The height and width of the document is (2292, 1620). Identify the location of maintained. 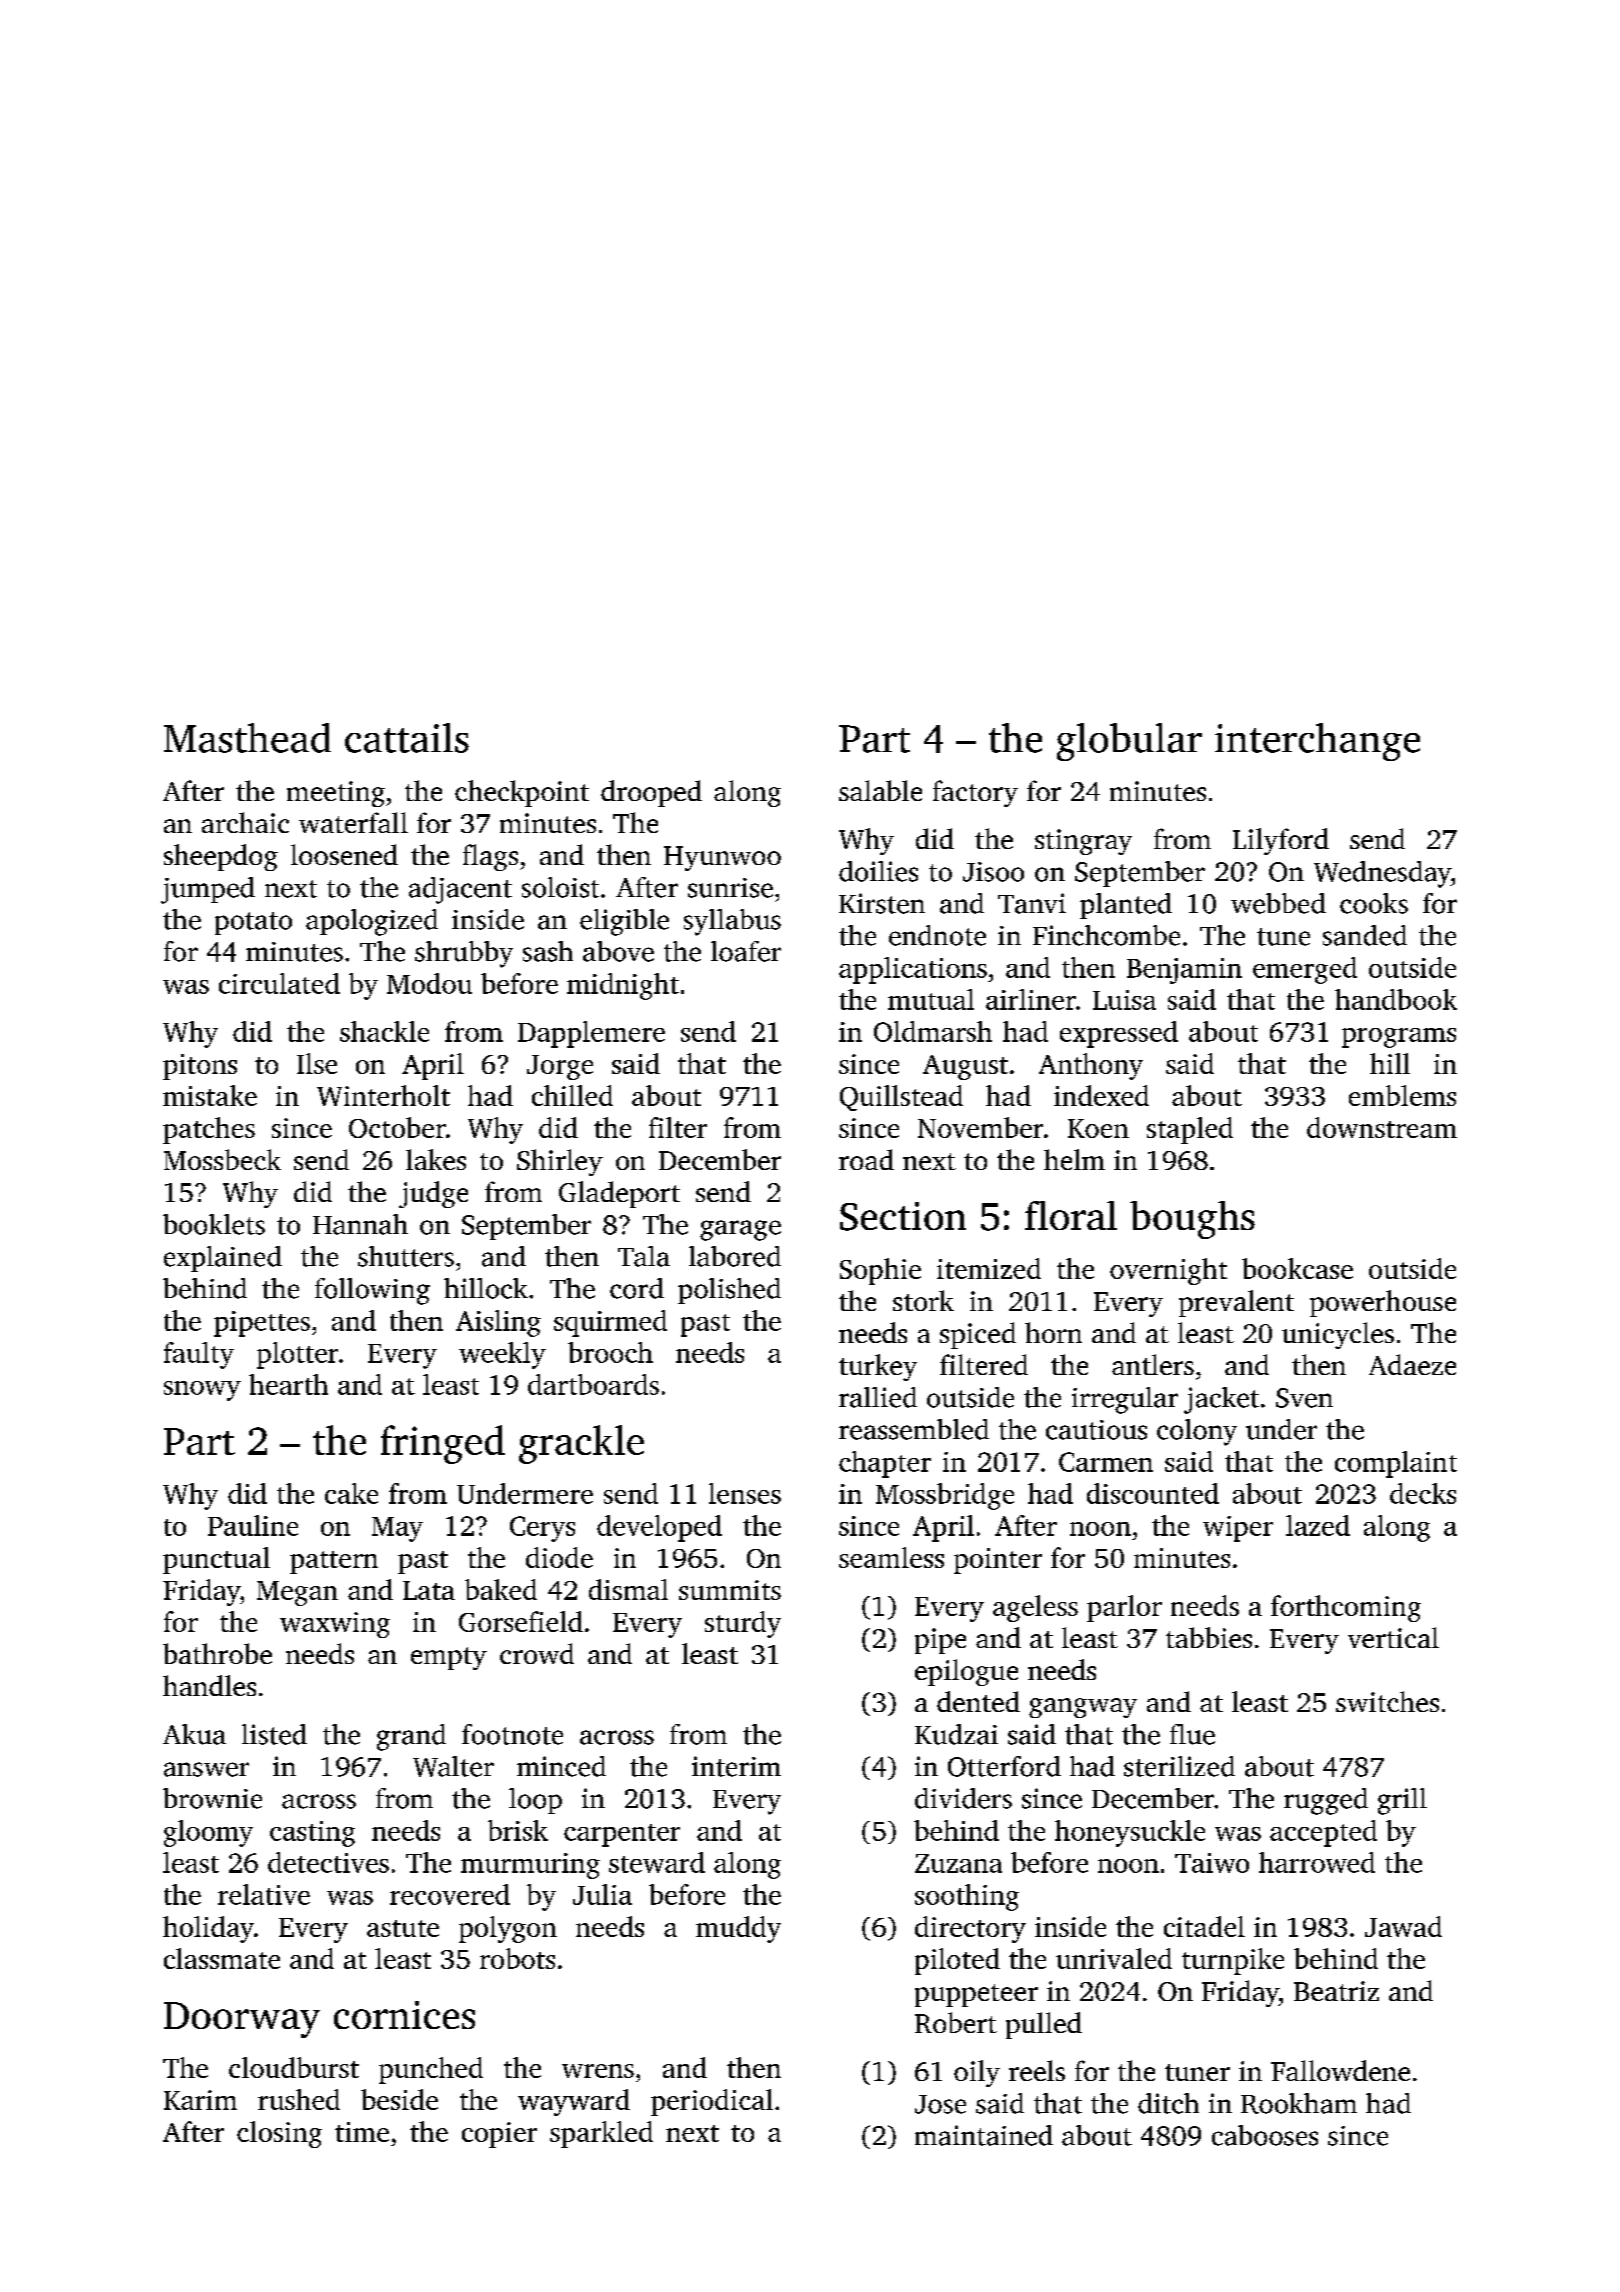
(984, 2135).
